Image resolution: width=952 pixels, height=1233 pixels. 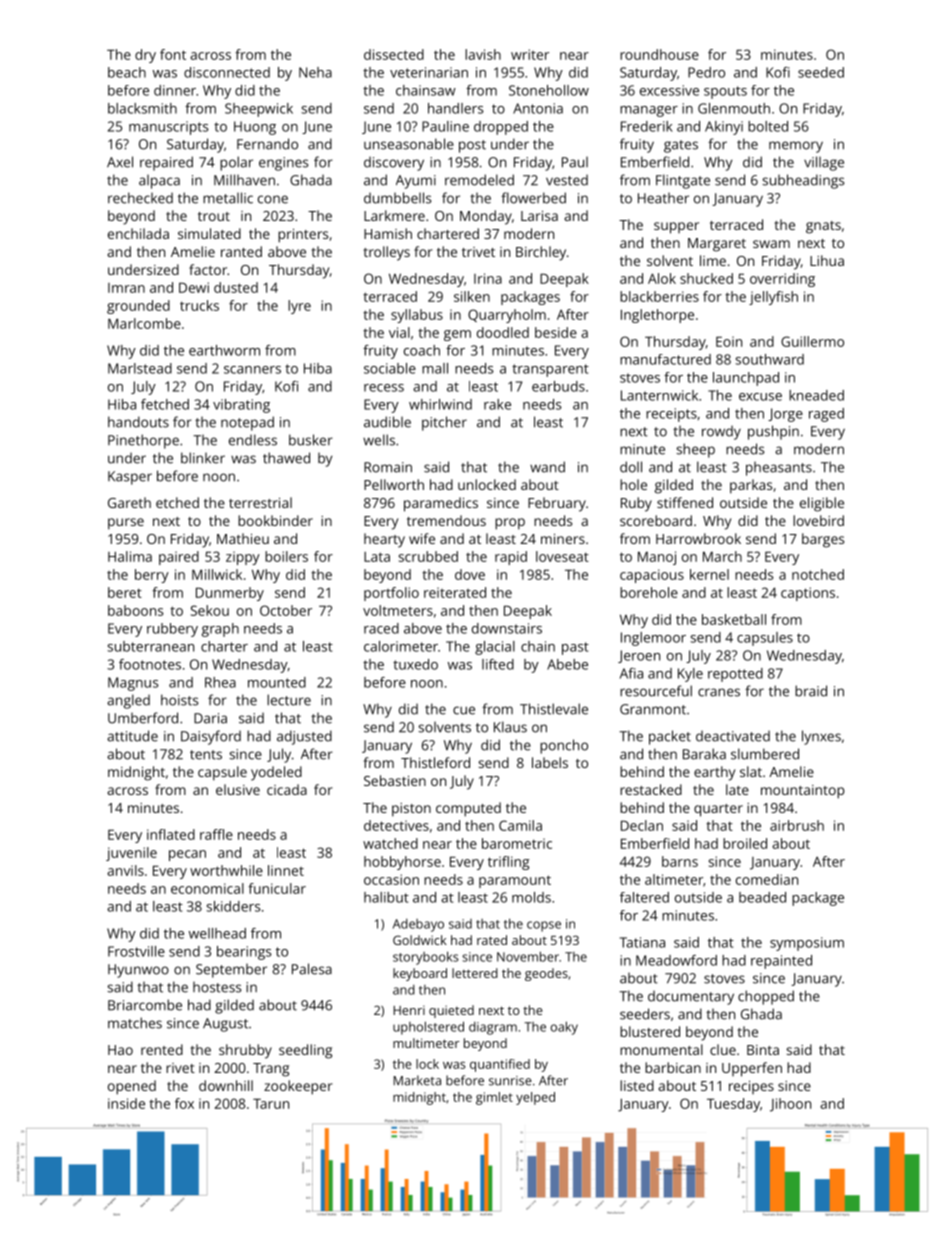 What do you see at coordinates (217, 987) in the screenshot?
I see `hostess` at bounding box center [217, 987].
